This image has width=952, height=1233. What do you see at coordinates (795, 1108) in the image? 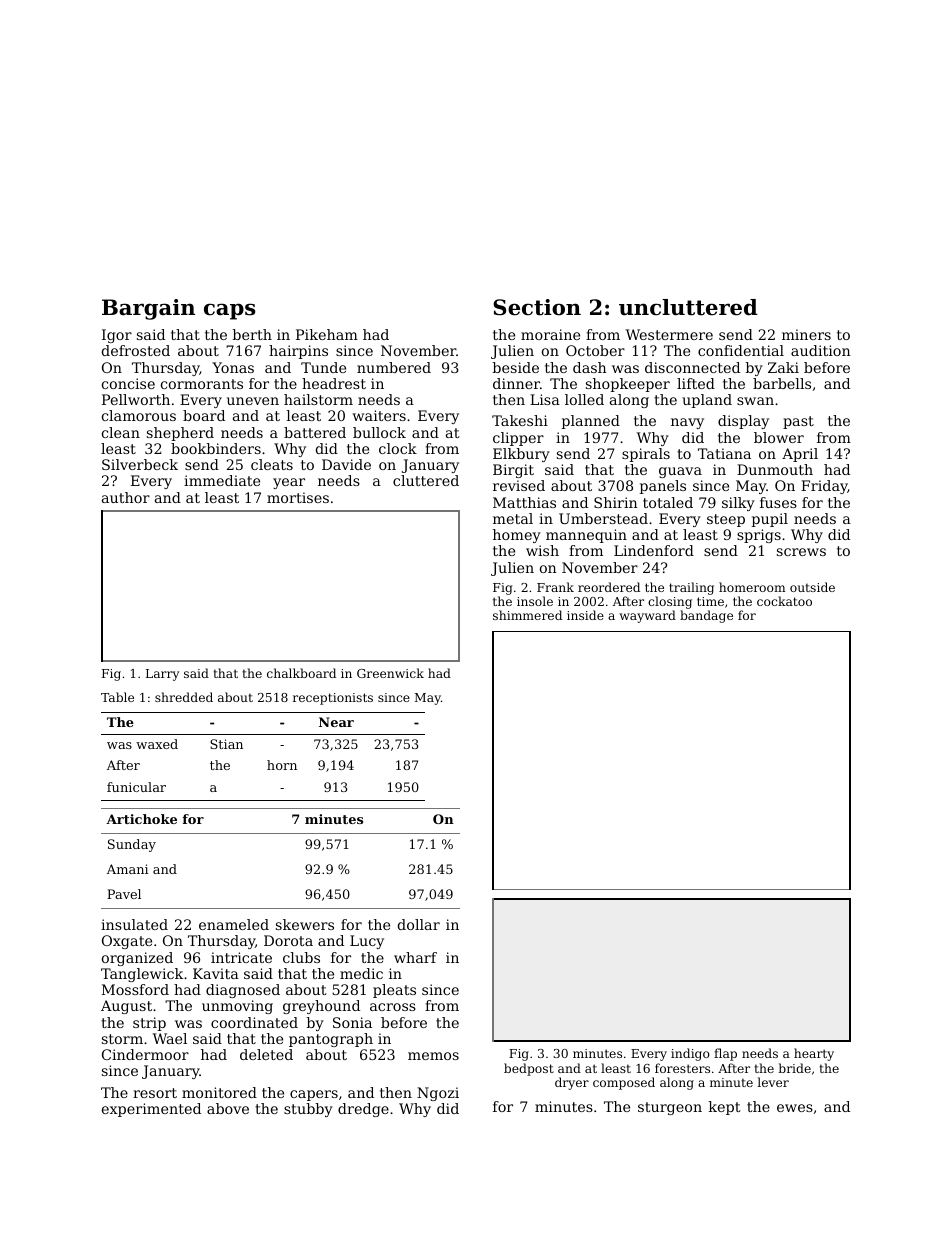
I see `ewes` at bounding box center [795, 1108].
